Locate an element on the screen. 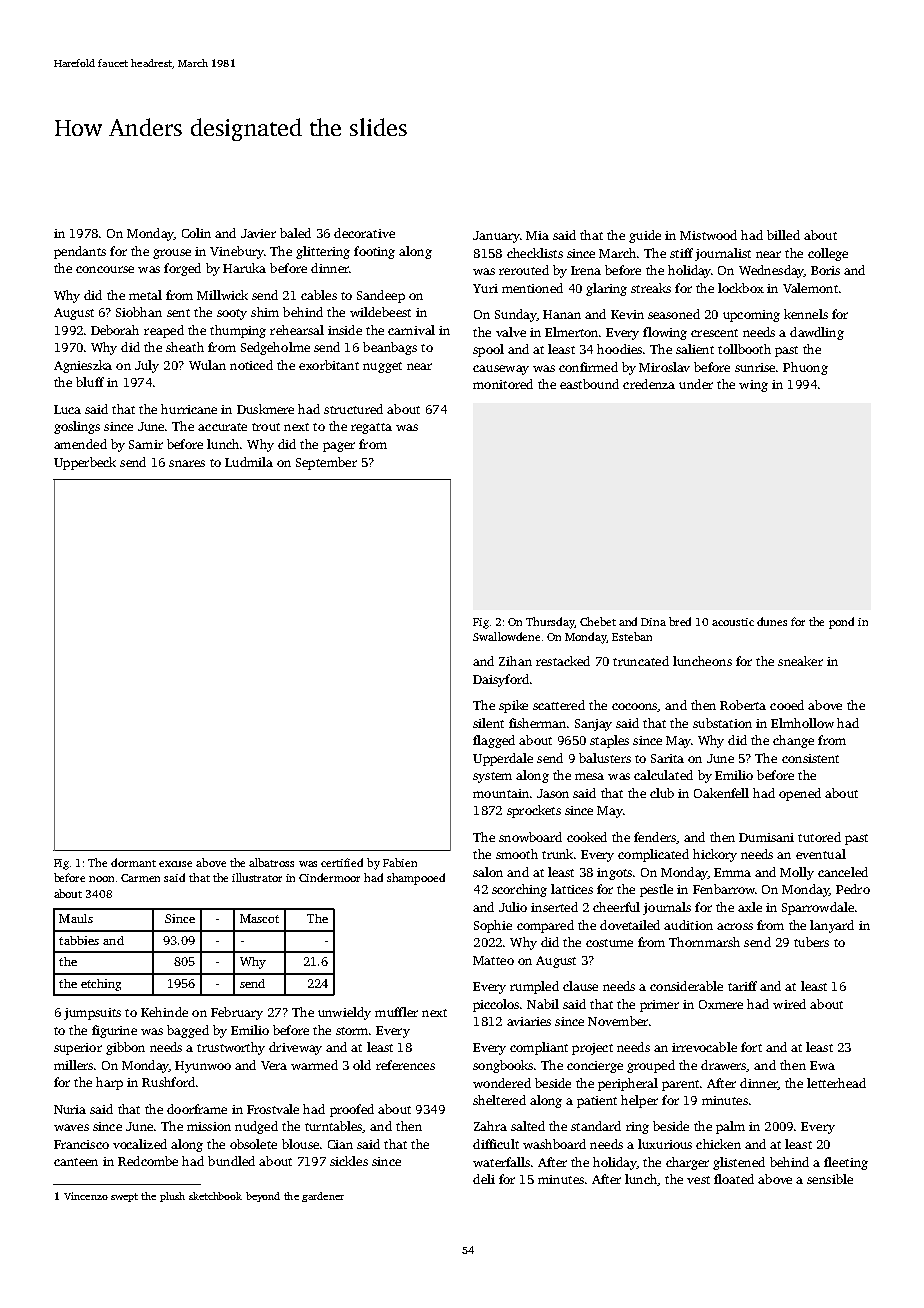 The height and width of the screenshot is (1308, 924). sprockets is located at coordinates (534, 811).
